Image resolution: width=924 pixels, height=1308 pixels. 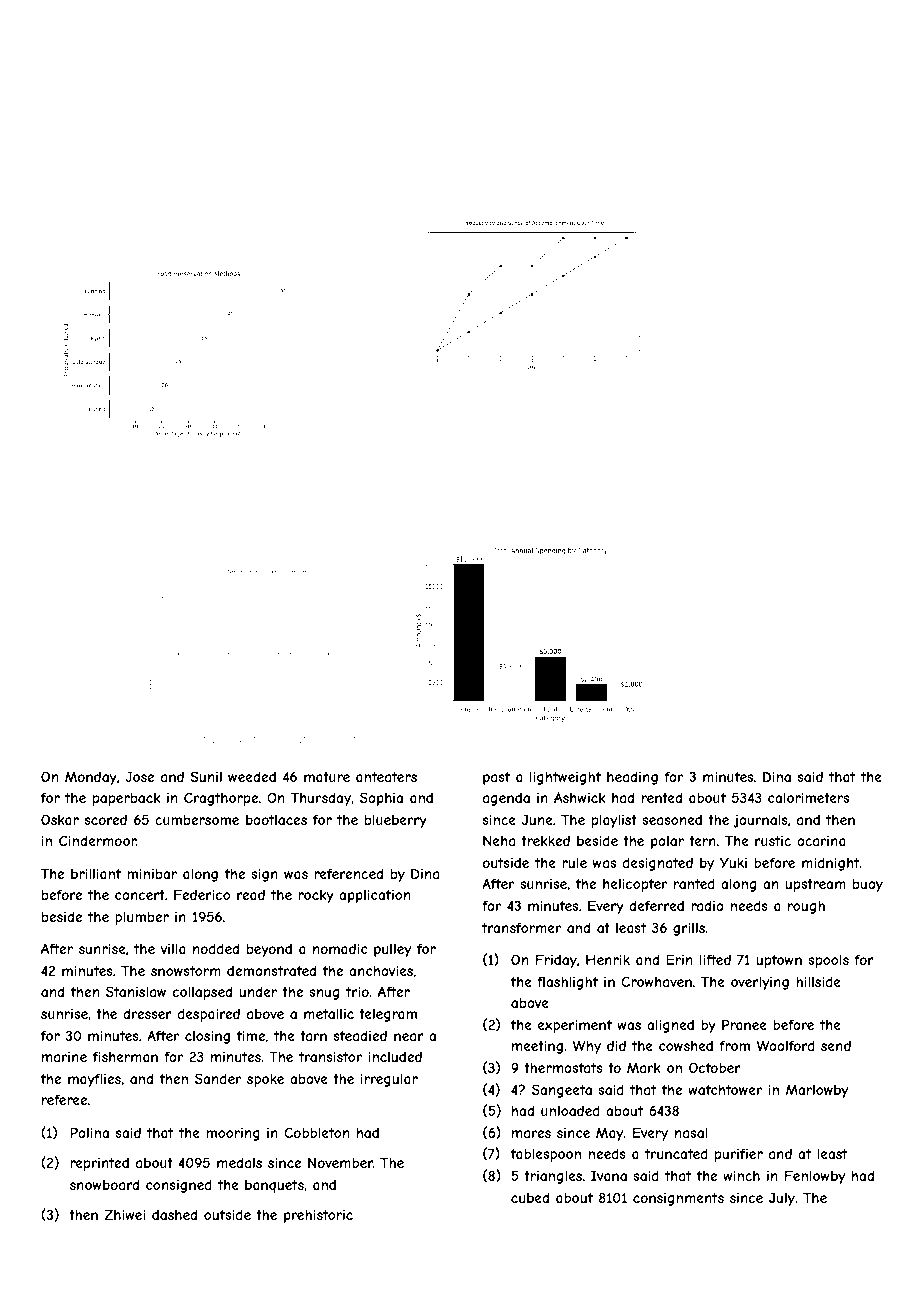 What do you see at coordinates (94, 1080) in the document?
I see `mayflies` at bounding box center [94, 1080].
